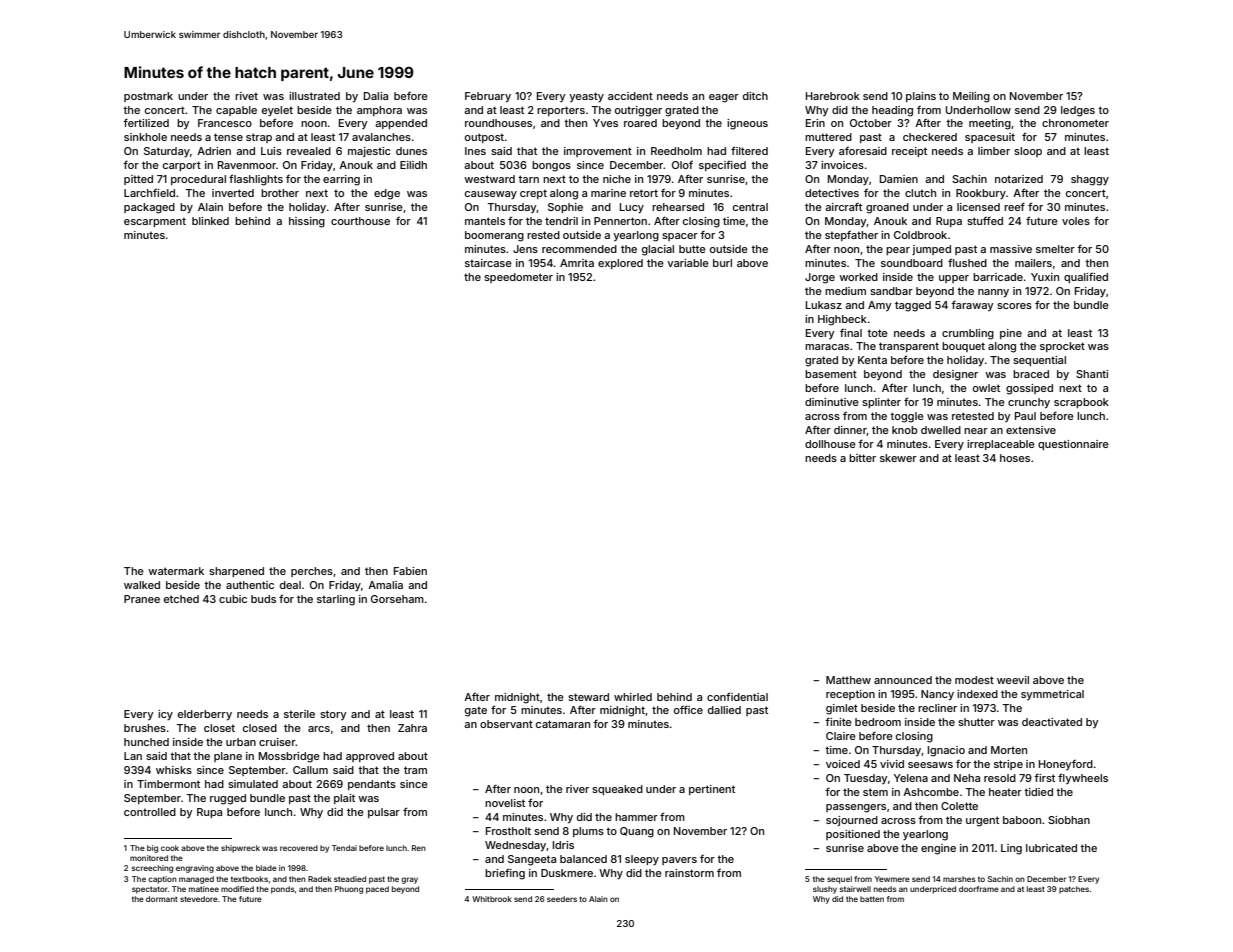  Describe the element at coordinates (898, 458) in the image. I see `skewer` at that location.
